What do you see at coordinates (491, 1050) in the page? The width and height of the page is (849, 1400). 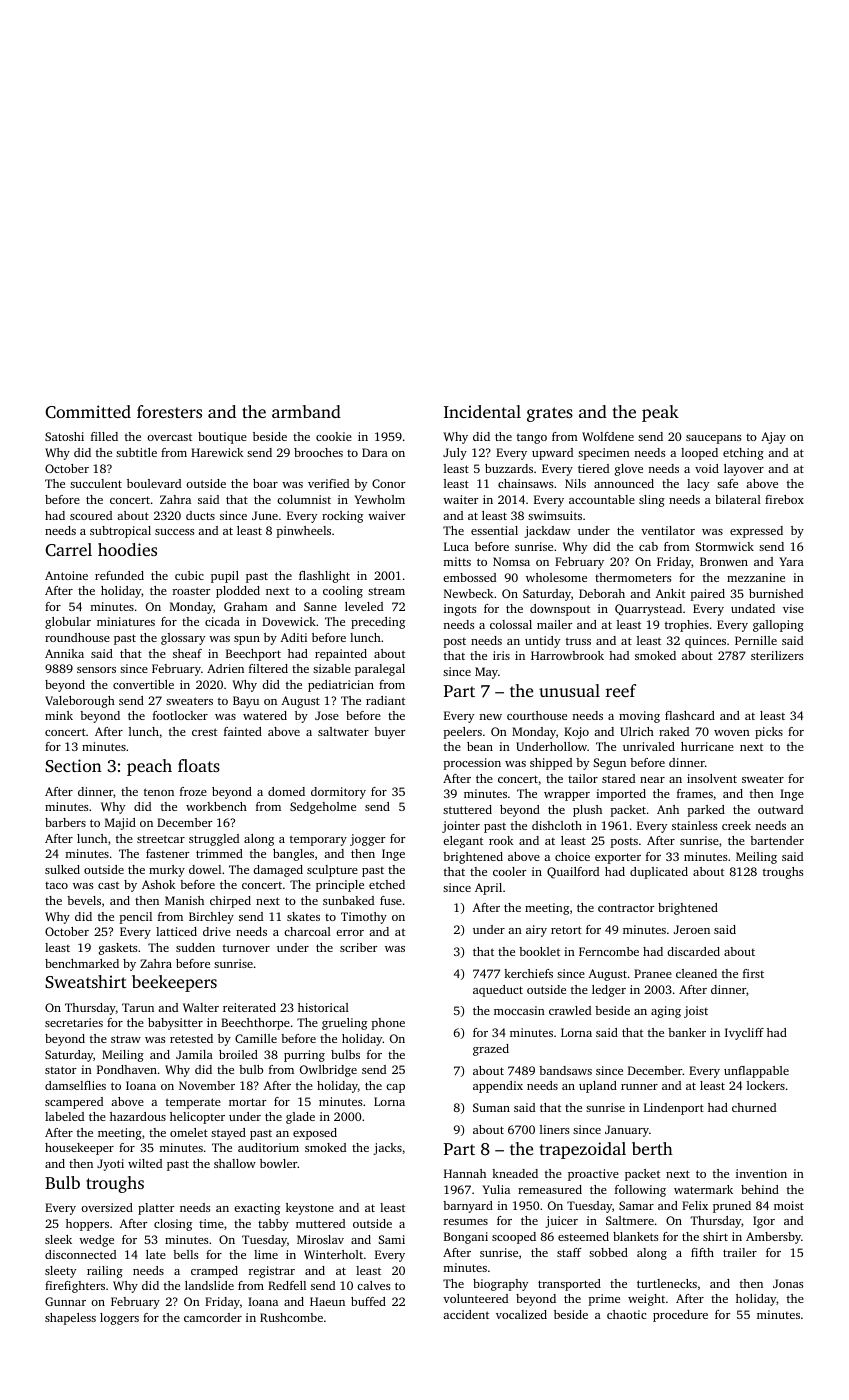 I see `grazed` at bounding box center [491, 1050].
